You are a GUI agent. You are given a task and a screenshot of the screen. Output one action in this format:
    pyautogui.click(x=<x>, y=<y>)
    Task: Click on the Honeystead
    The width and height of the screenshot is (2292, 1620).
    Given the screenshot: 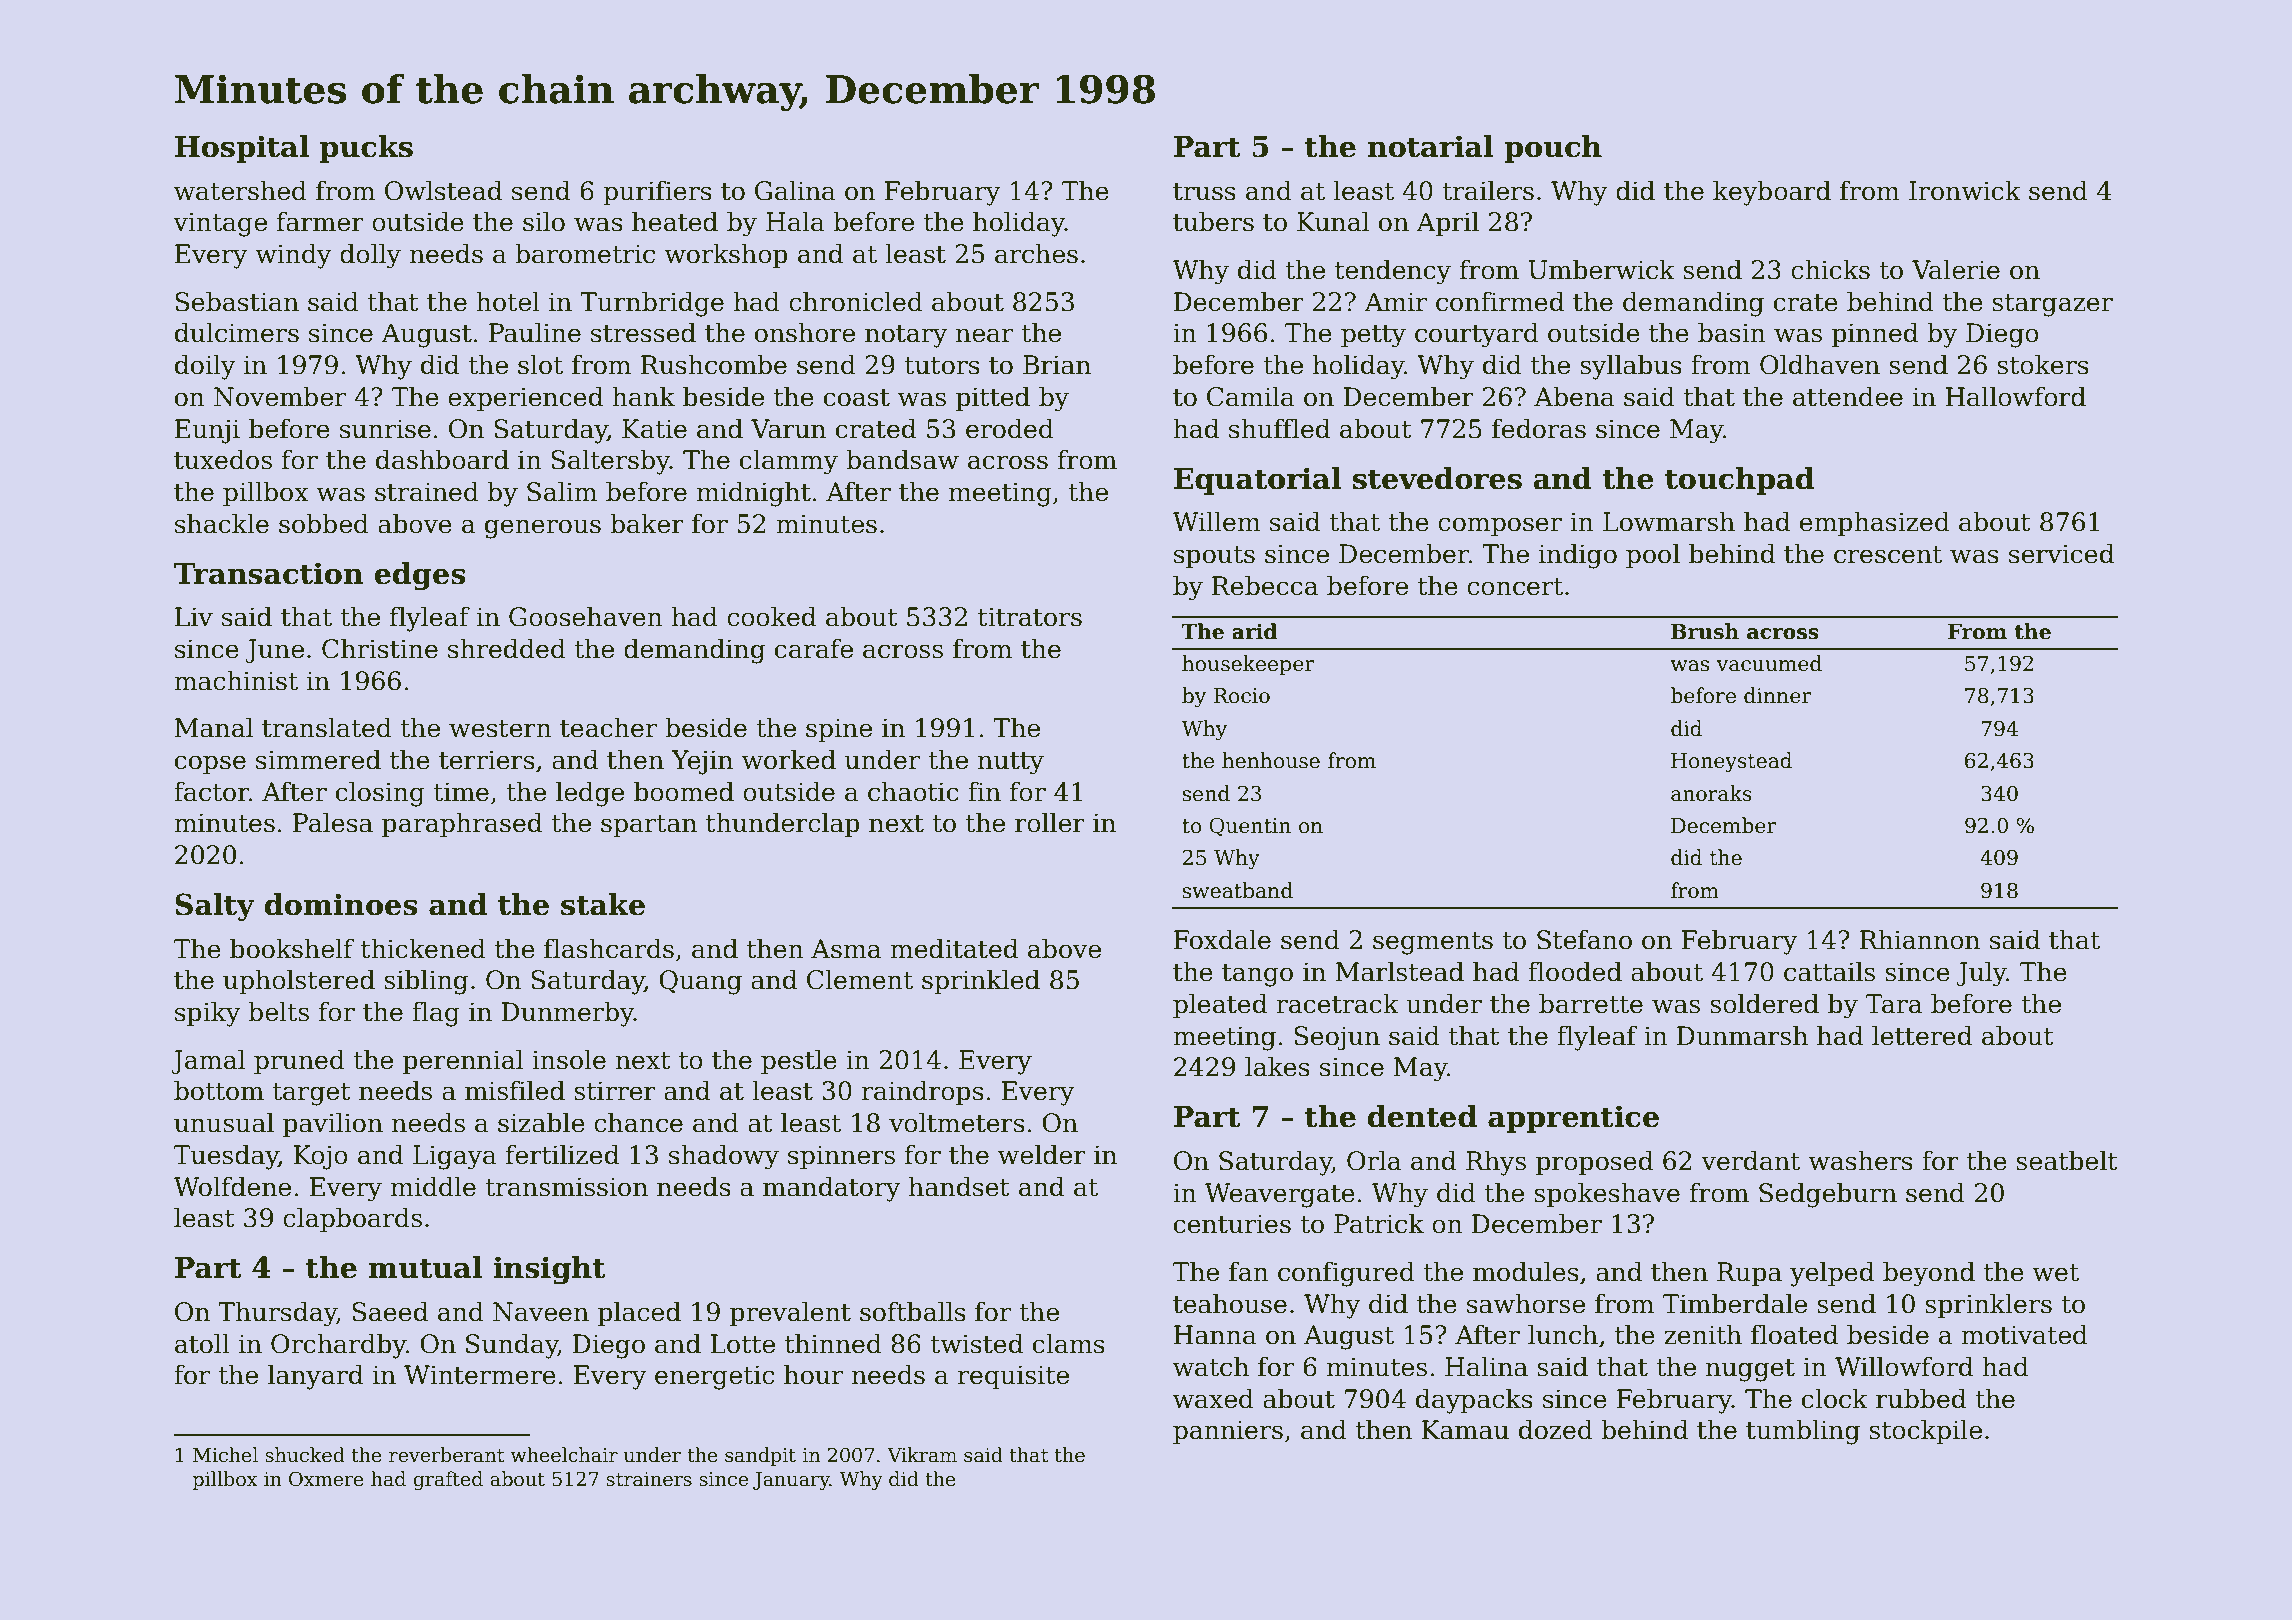 What is the action you would take?
    pyautogui.click(x=1731, y=762)
